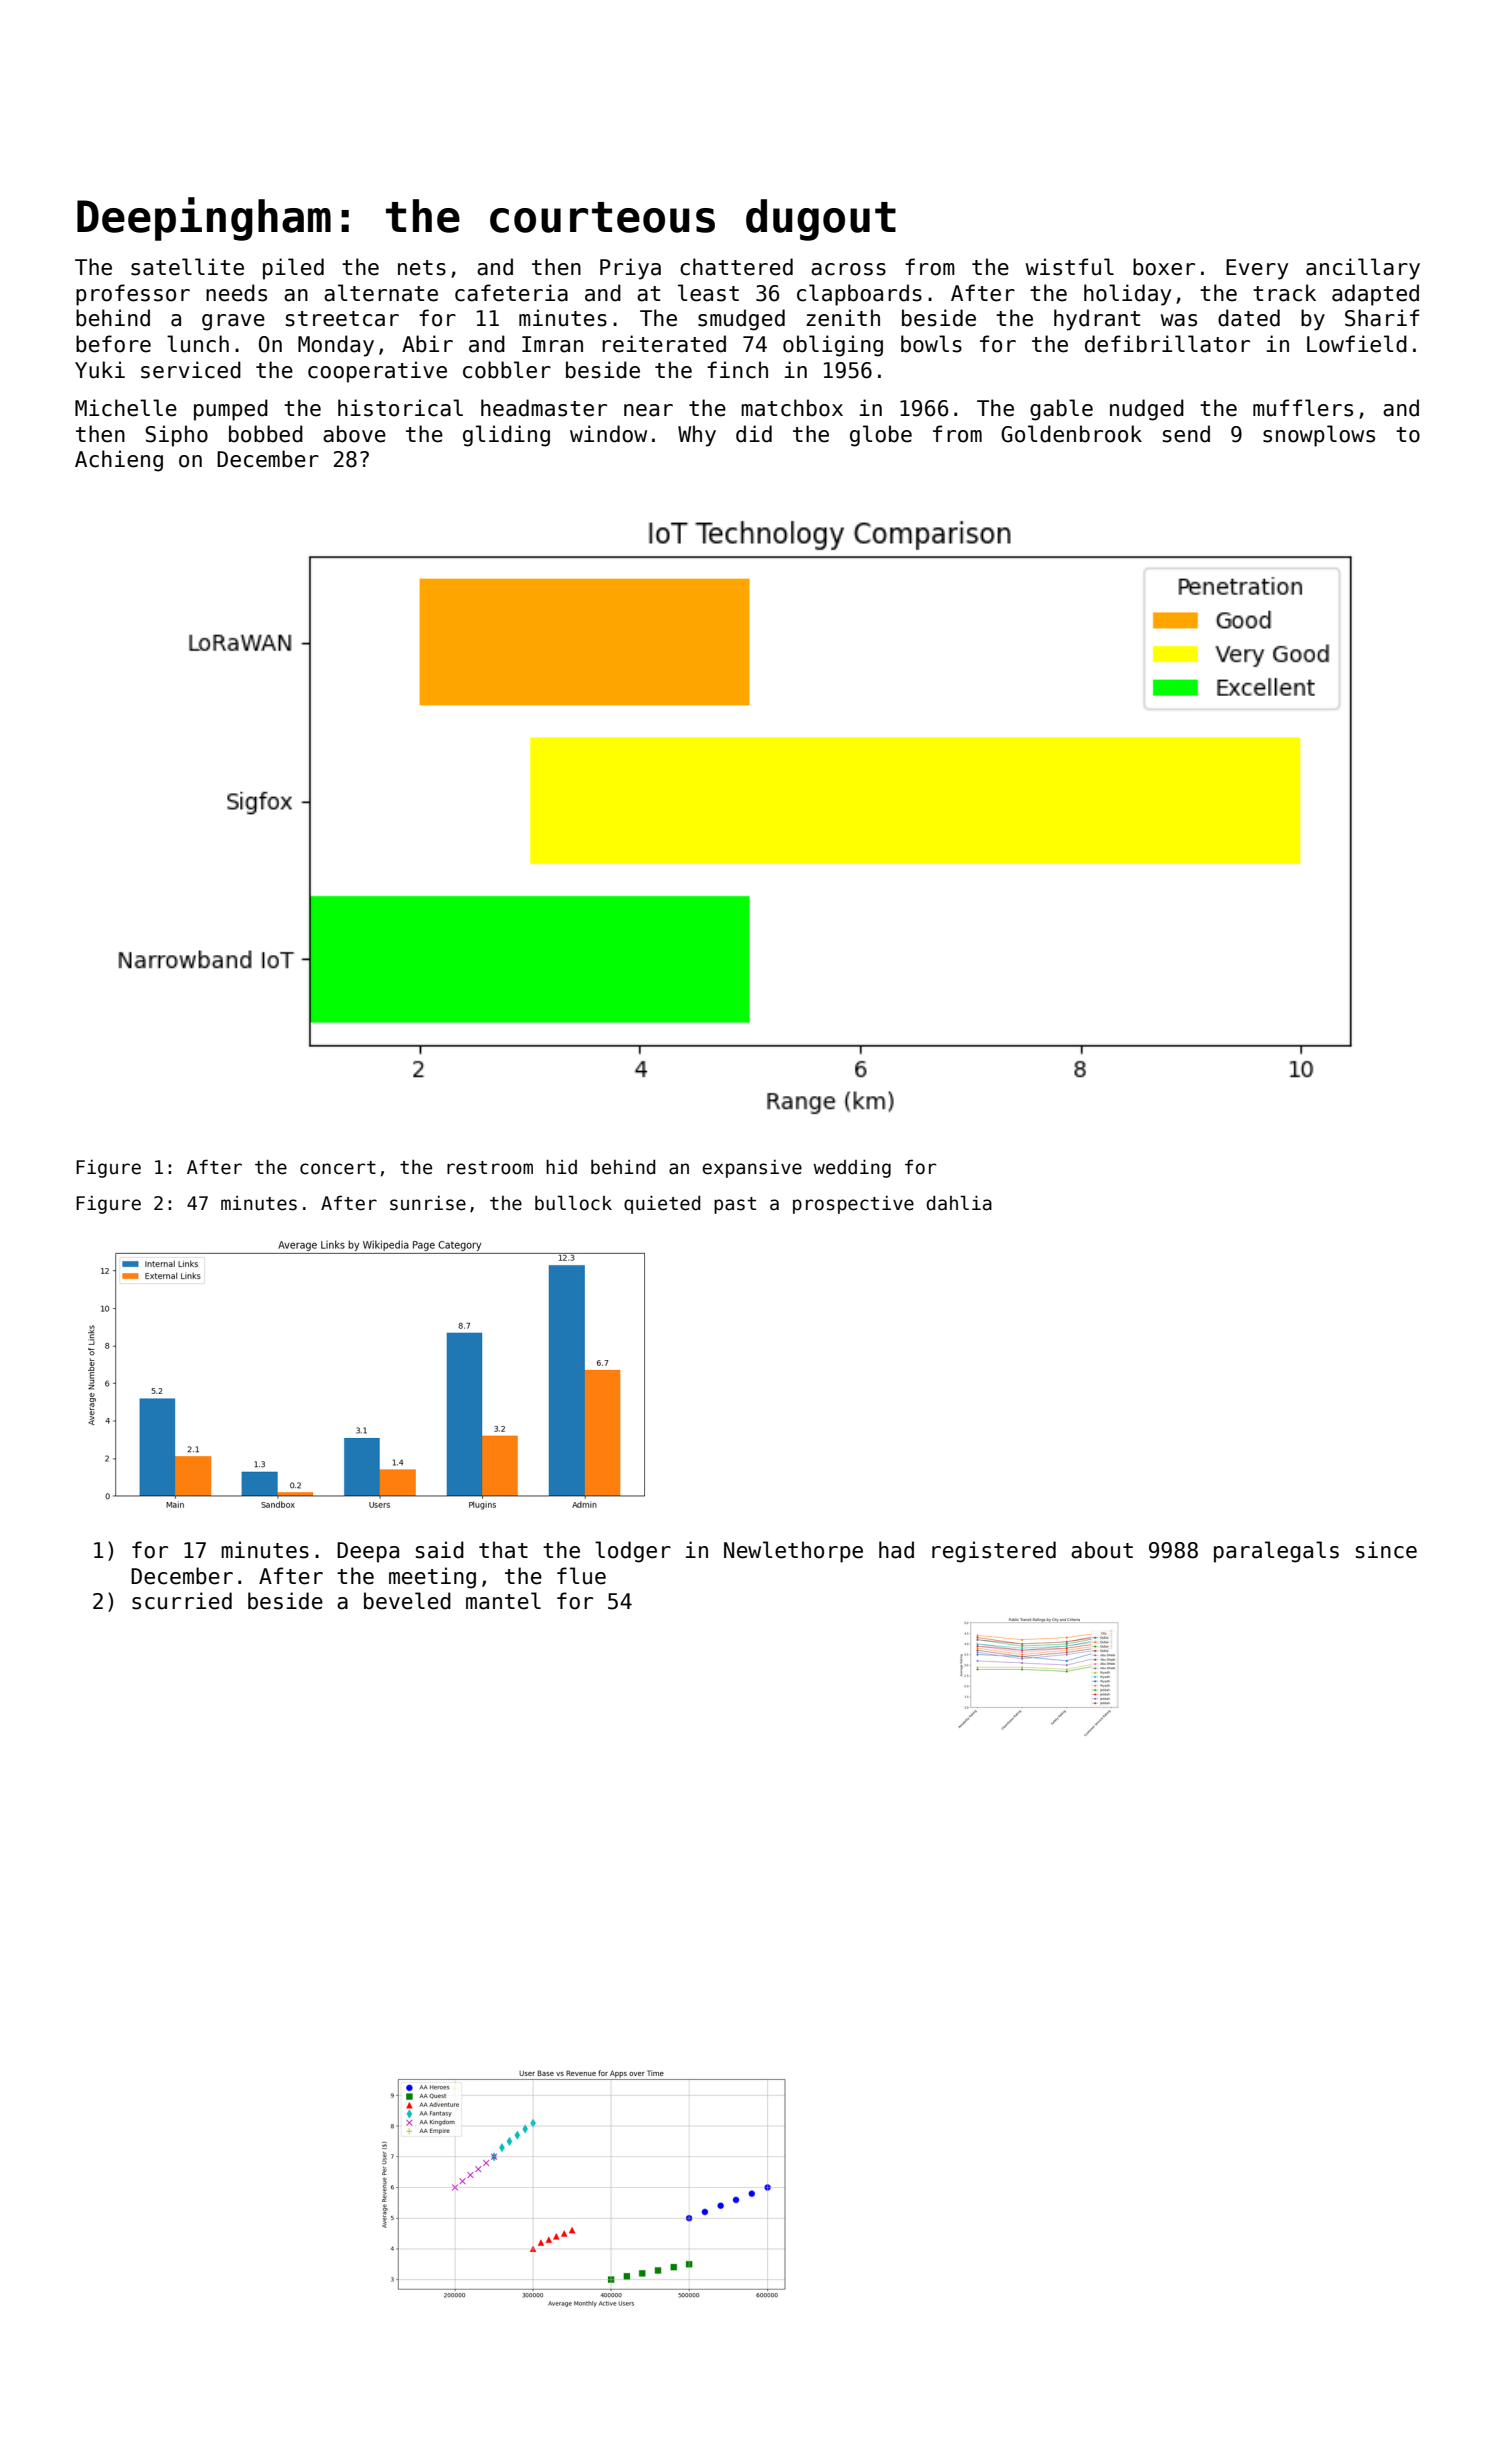  I want to click on dahlia, so click(959, 1203).
